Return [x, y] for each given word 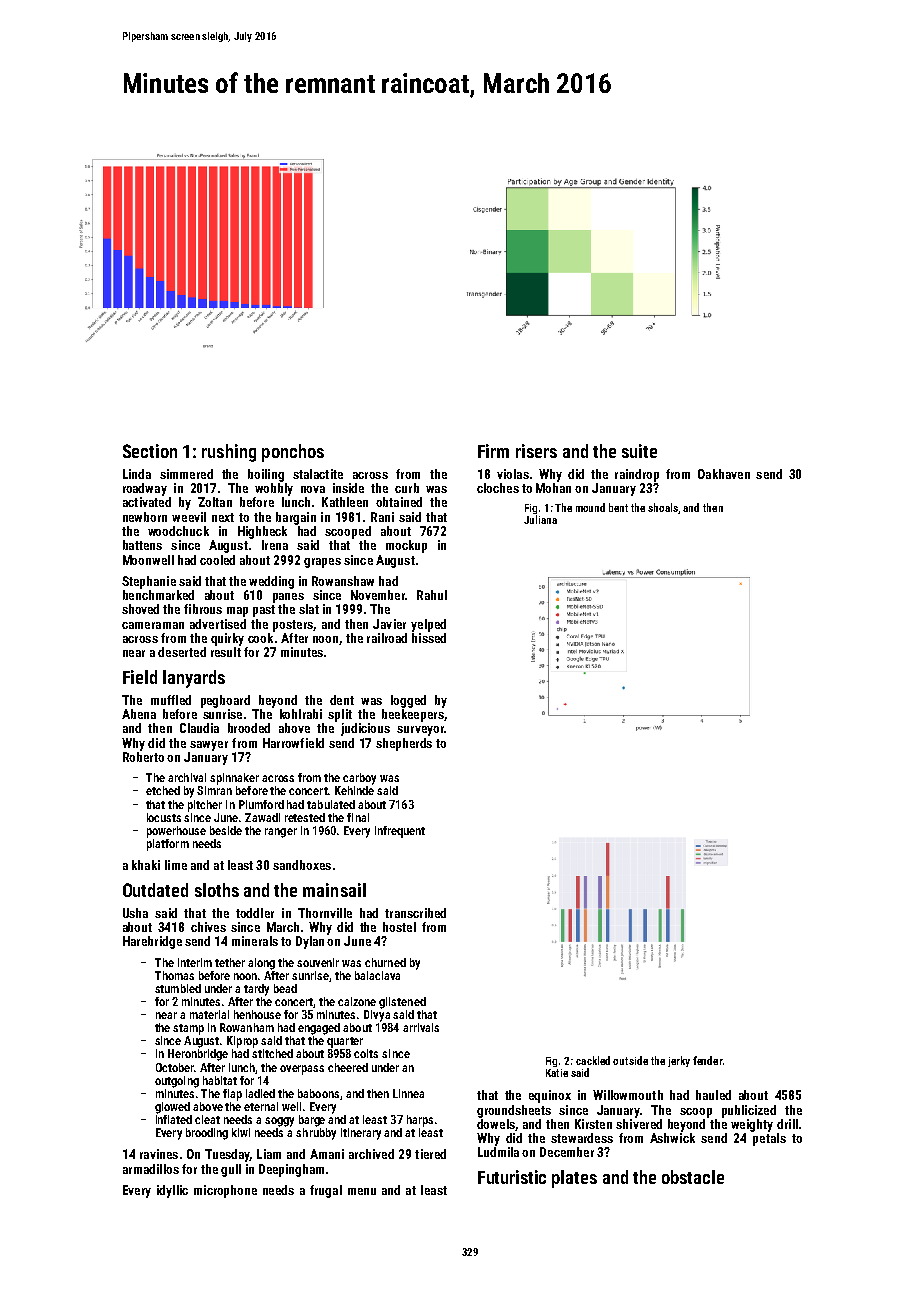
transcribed [415, 913]
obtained [399, 502]
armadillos [151, 1169]
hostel [399, 927]
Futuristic [512, 1177]
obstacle [693, 1177]
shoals [663, 508]
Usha [135, 913]
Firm [493, 451]
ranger [281, 833]
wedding [271, 582]
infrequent [400, 832]
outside [630, 1060]
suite [639, 451]
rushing [229, 453]
